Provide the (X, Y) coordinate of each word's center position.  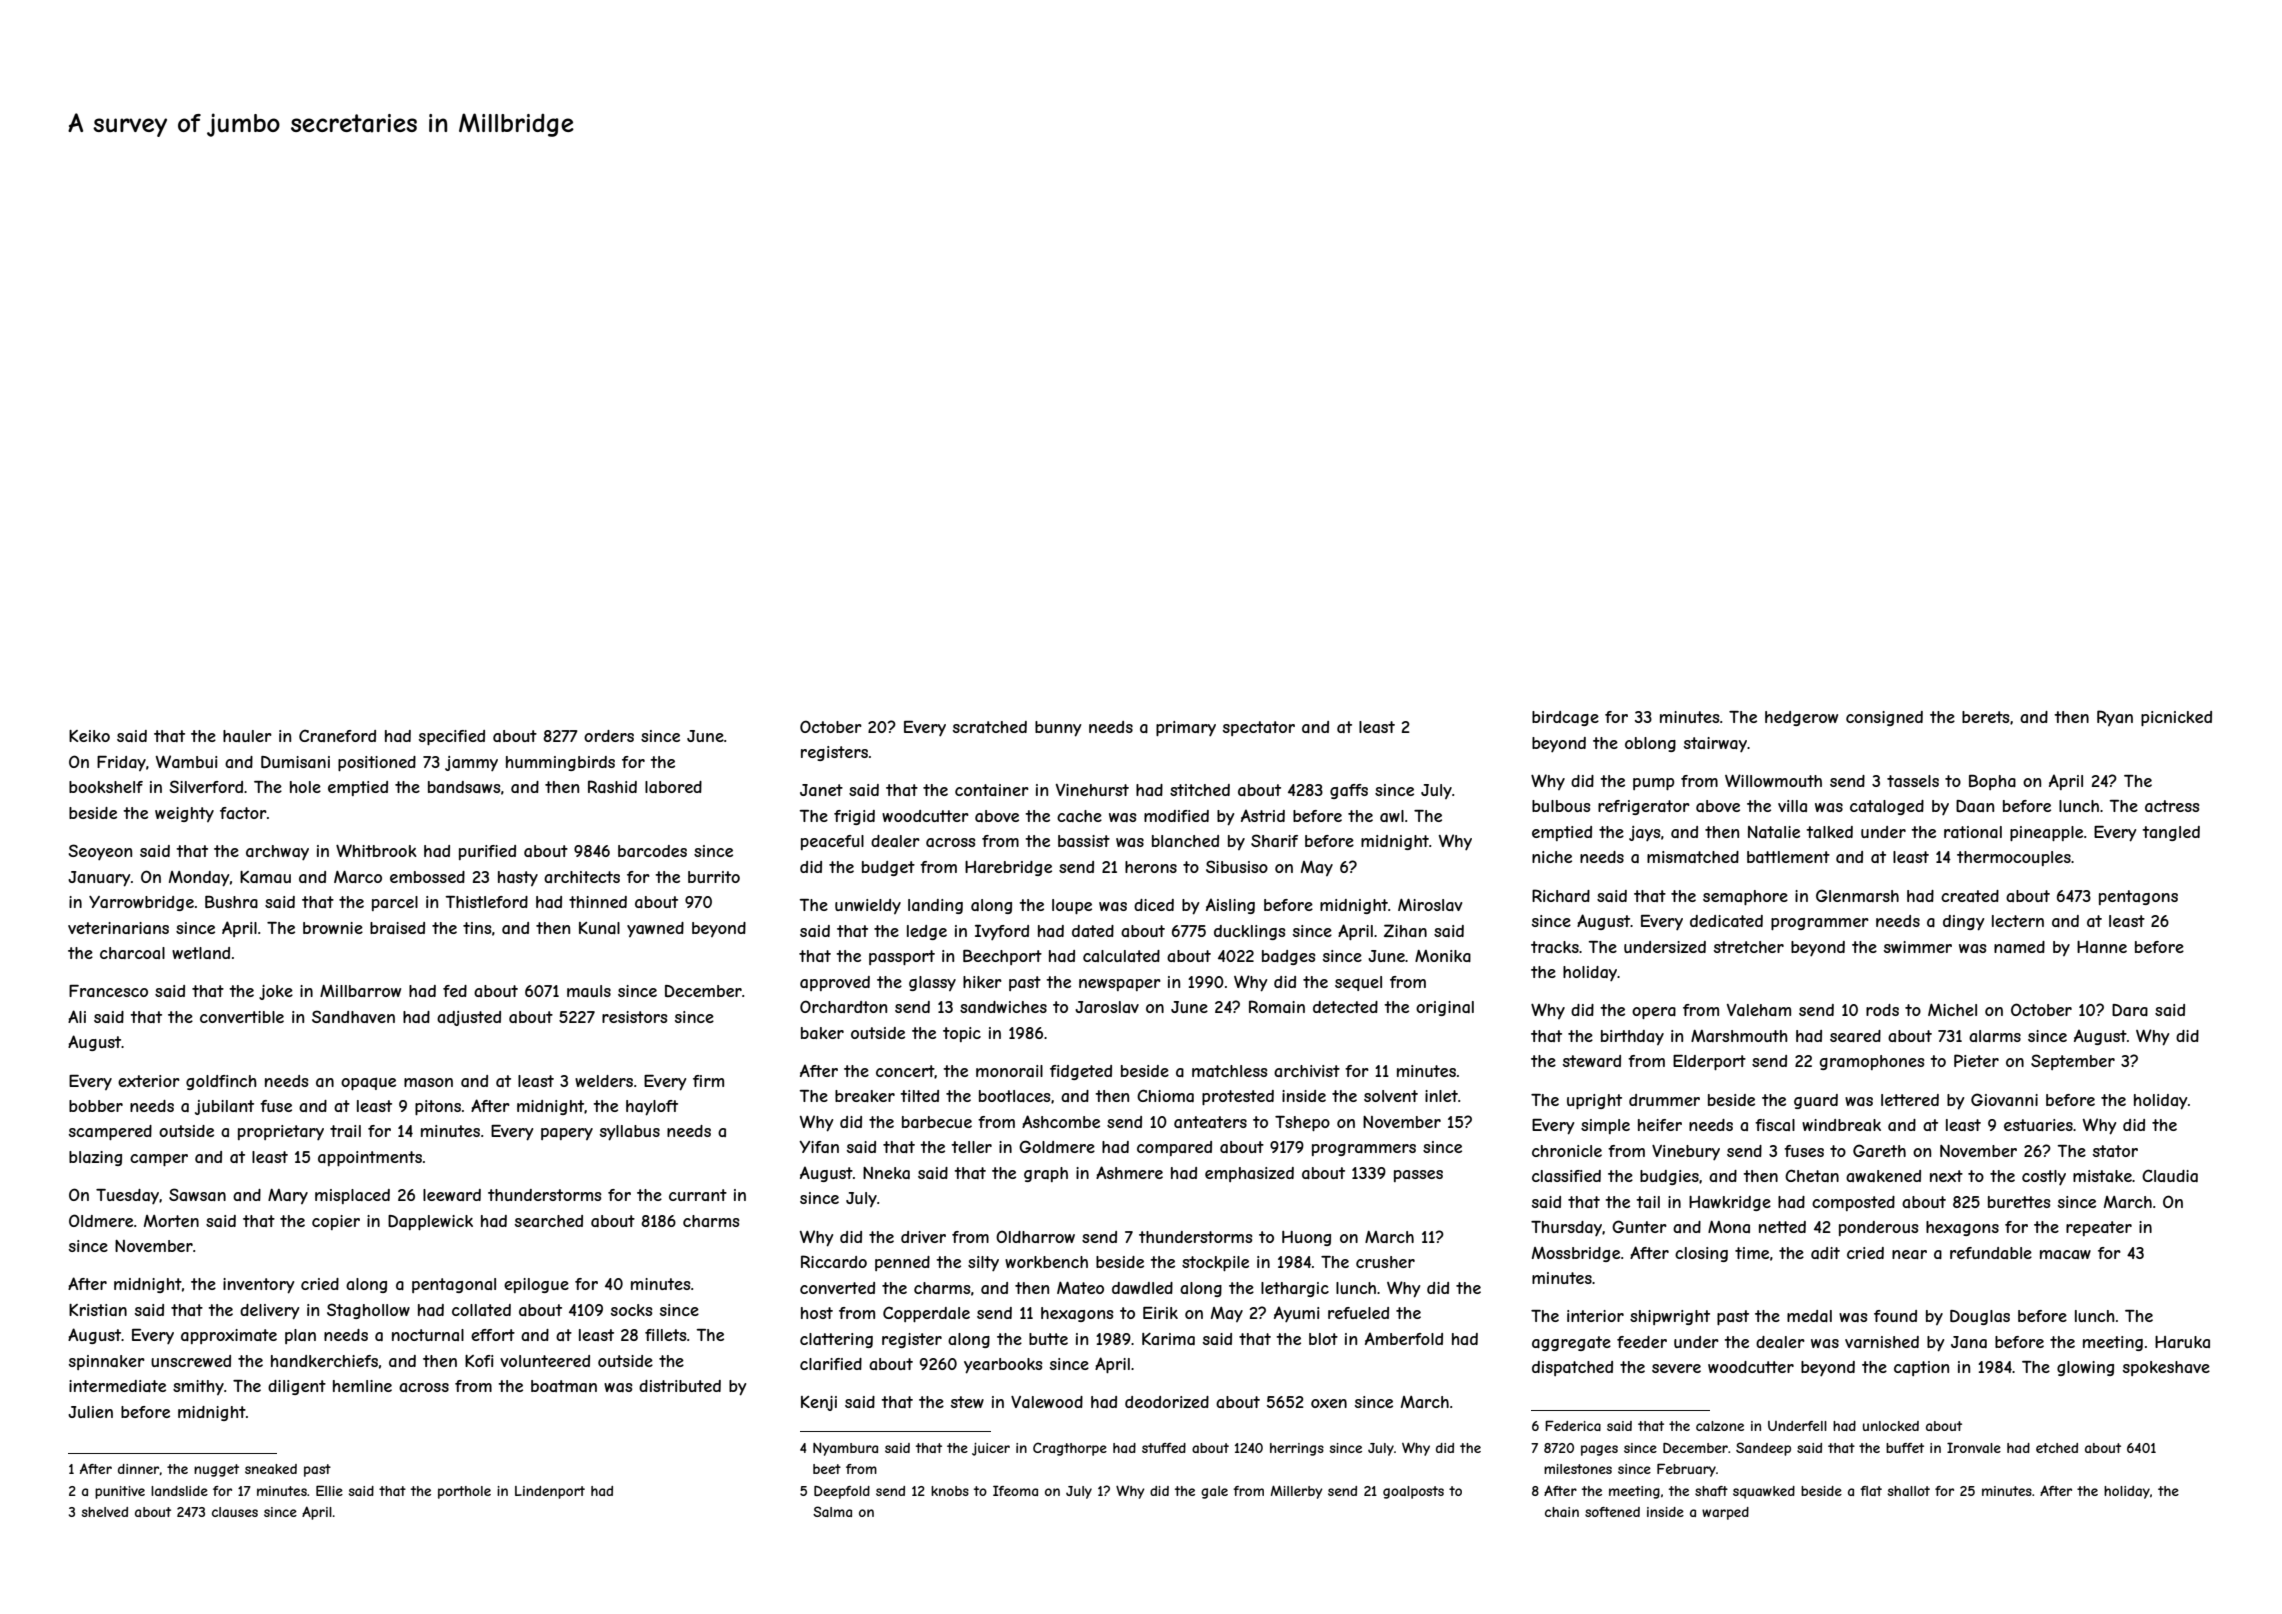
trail (345, 1131)
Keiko (89, 736)
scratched (990, 727)
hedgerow (1801, 718)
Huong (1306, 1238)
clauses (235, 1512)
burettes (2019, 1202)
